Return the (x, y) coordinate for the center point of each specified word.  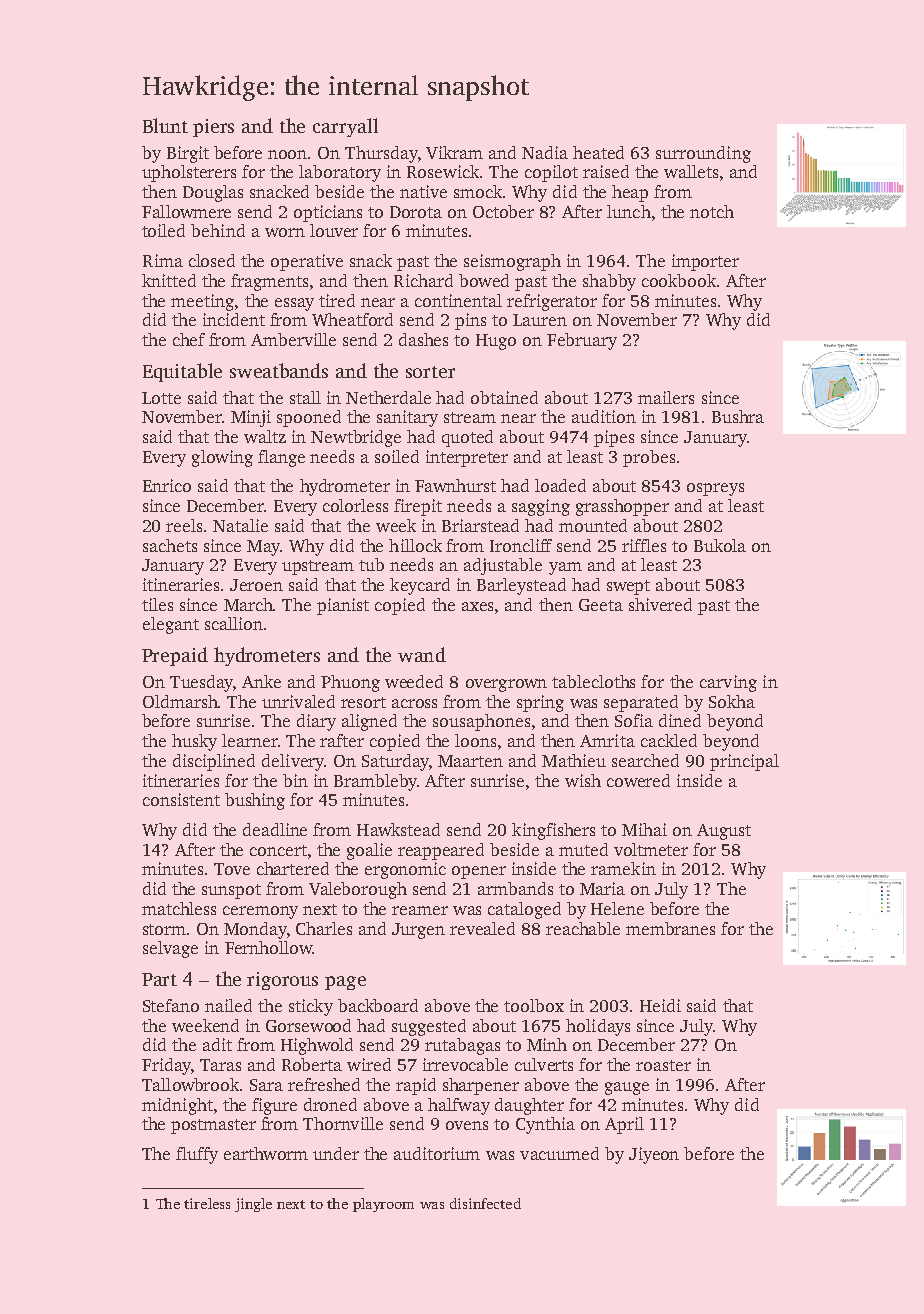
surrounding (703, 154)
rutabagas (462, 1046)
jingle (253, 1205)
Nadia (545, 152)
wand (422, 654)
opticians (328, 213)
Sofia (634, 720)
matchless (179, 908)
